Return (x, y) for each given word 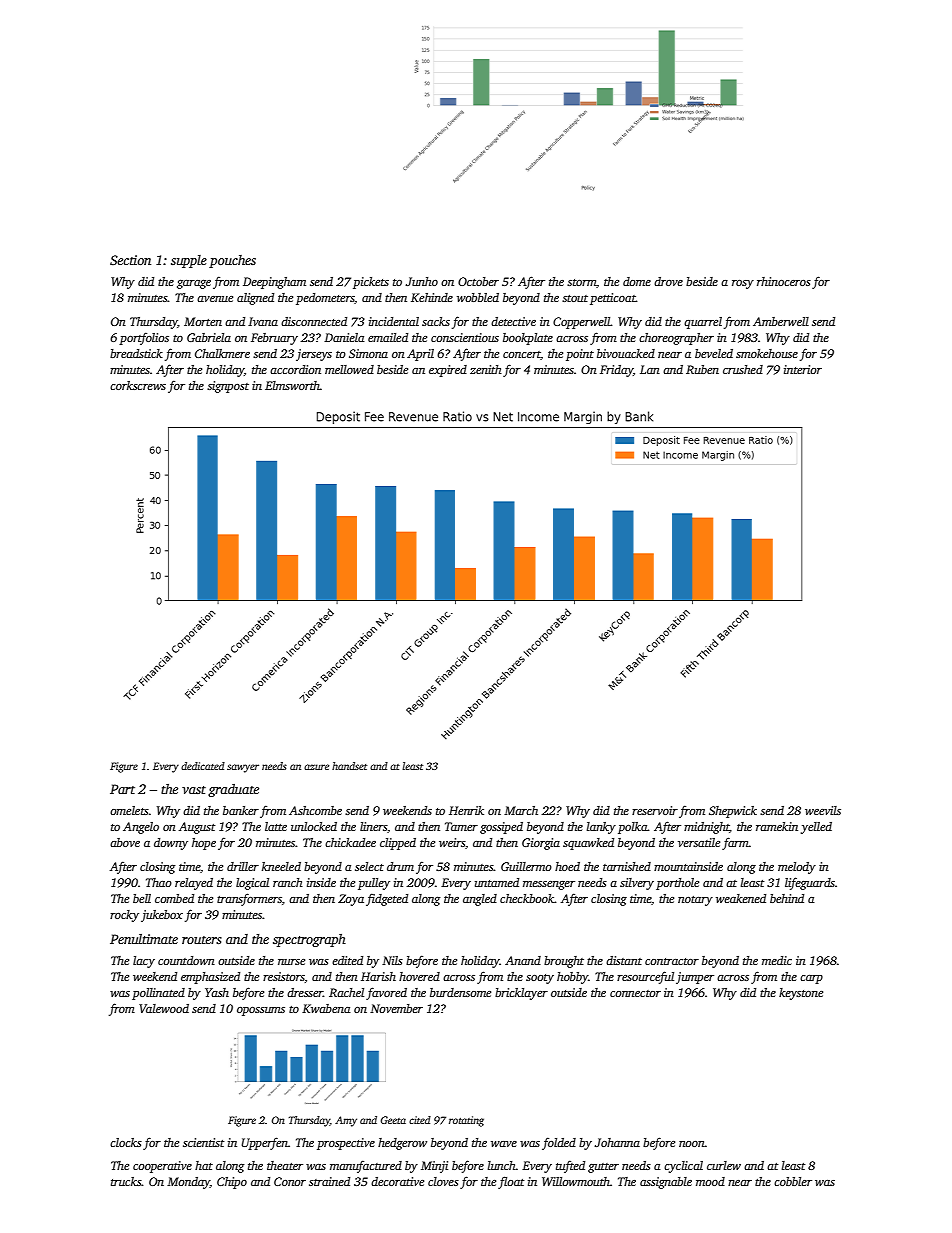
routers (202, 940)
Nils (392, 960)
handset (349, 766)
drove (668, 281)
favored (386, 993)
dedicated (203, 766)
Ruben (702, 369)
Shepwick (733, 812)
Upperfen (265, 1143)
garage (194, 284)
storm (581, 282)
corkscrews (138, 385)
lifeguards (810, 883)
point (580, 355)
